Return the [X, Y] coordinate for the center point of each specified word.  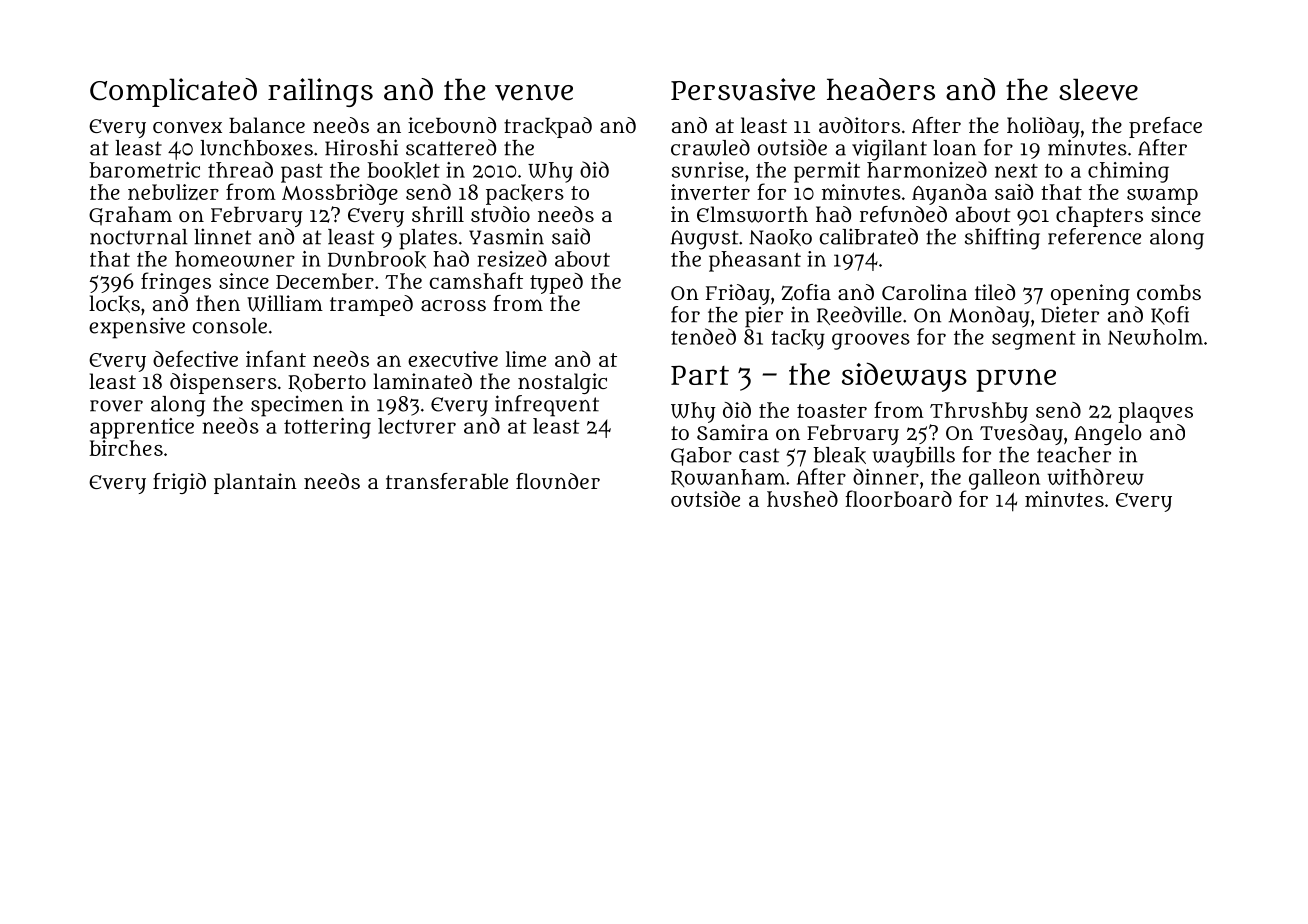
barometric [145, 170]
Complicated [173, 92]
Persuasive [743, 89]
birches [126, 448]
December [325, 281]
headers [881, 89]
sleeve [1098, 89]
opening [1090, 294]
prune [1016, 380]
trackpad [548, 127]
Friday [738, 294]
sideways [904, 377]
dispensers [223, 383]
